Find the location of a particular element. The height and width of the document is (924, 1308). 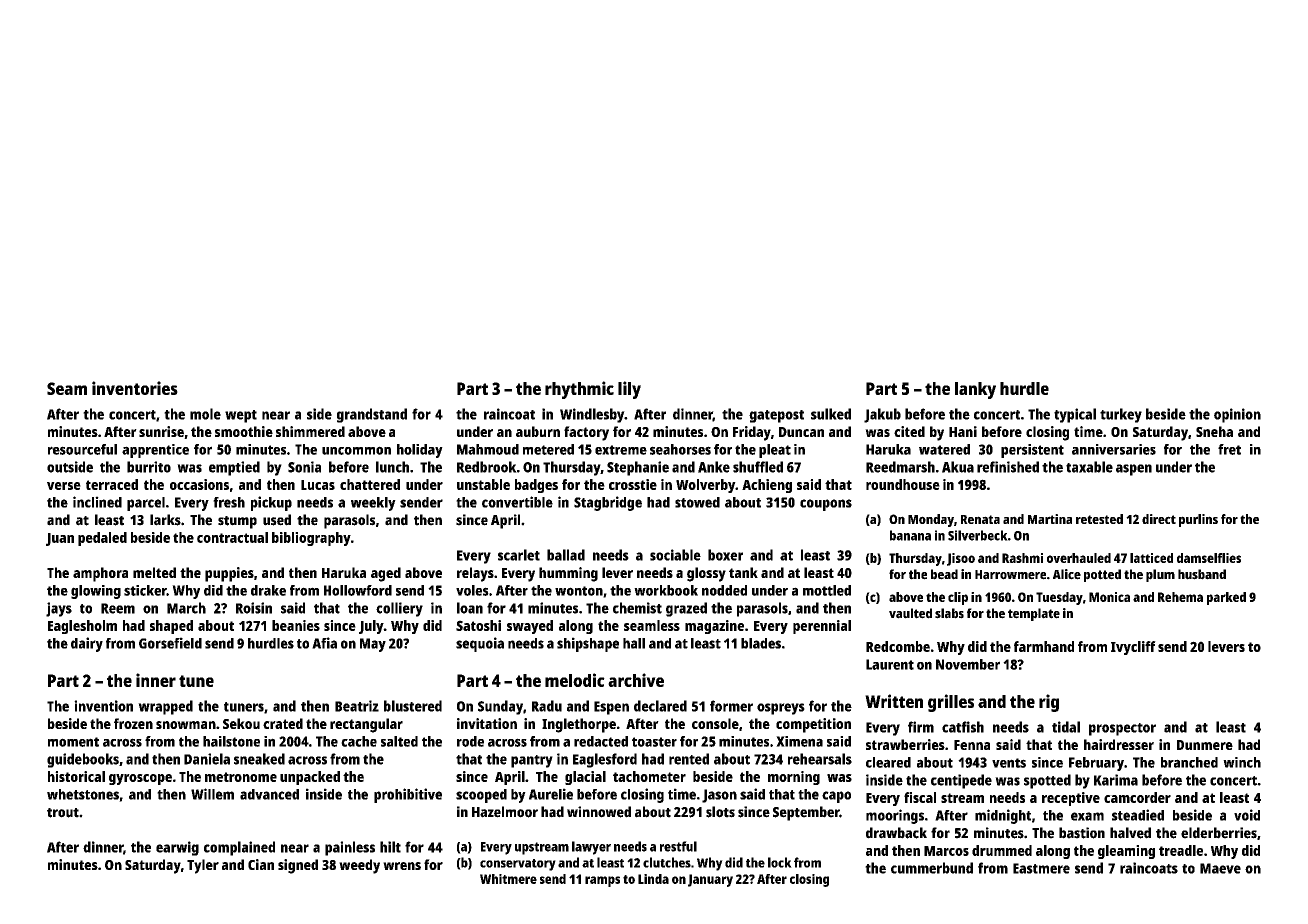

former is located at coordinates (731, 706).
